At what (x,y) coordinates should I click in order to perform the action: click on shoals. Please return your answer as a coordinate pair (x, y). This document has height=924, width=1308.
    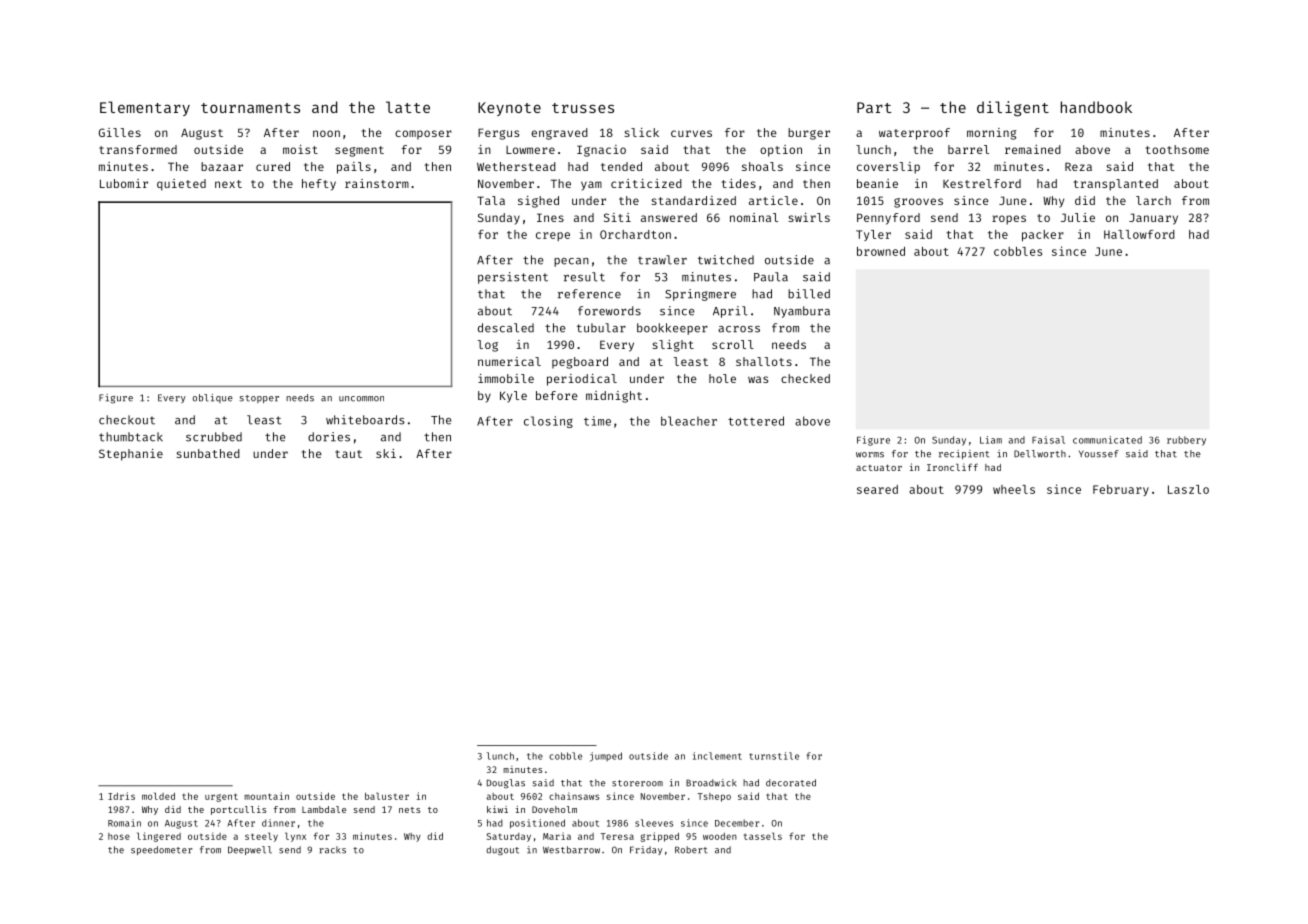
    Looking at the image, I should click on (762, 166).
